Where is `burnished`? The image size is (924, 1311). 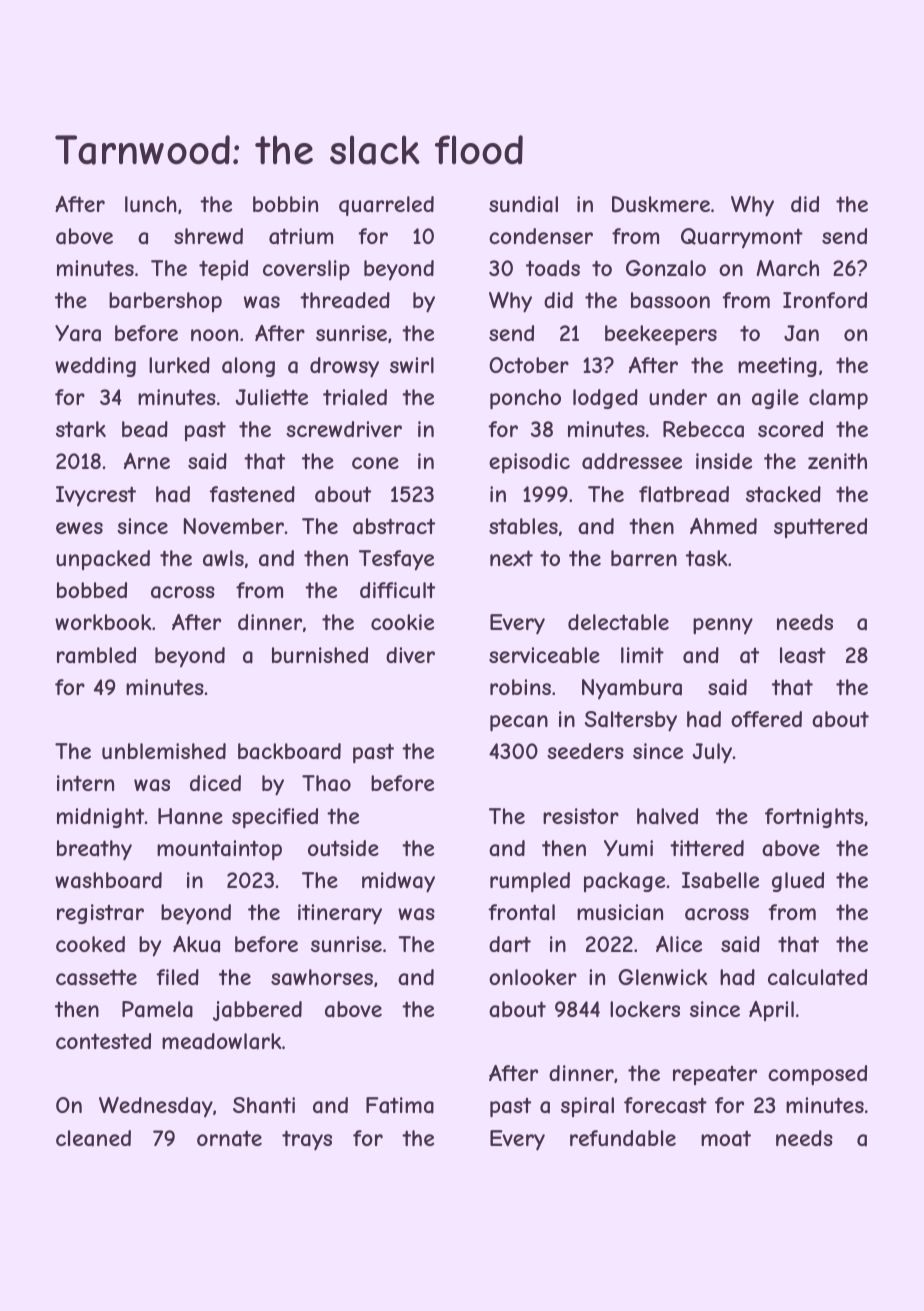 burnished is located at coordinates (320, 655).
